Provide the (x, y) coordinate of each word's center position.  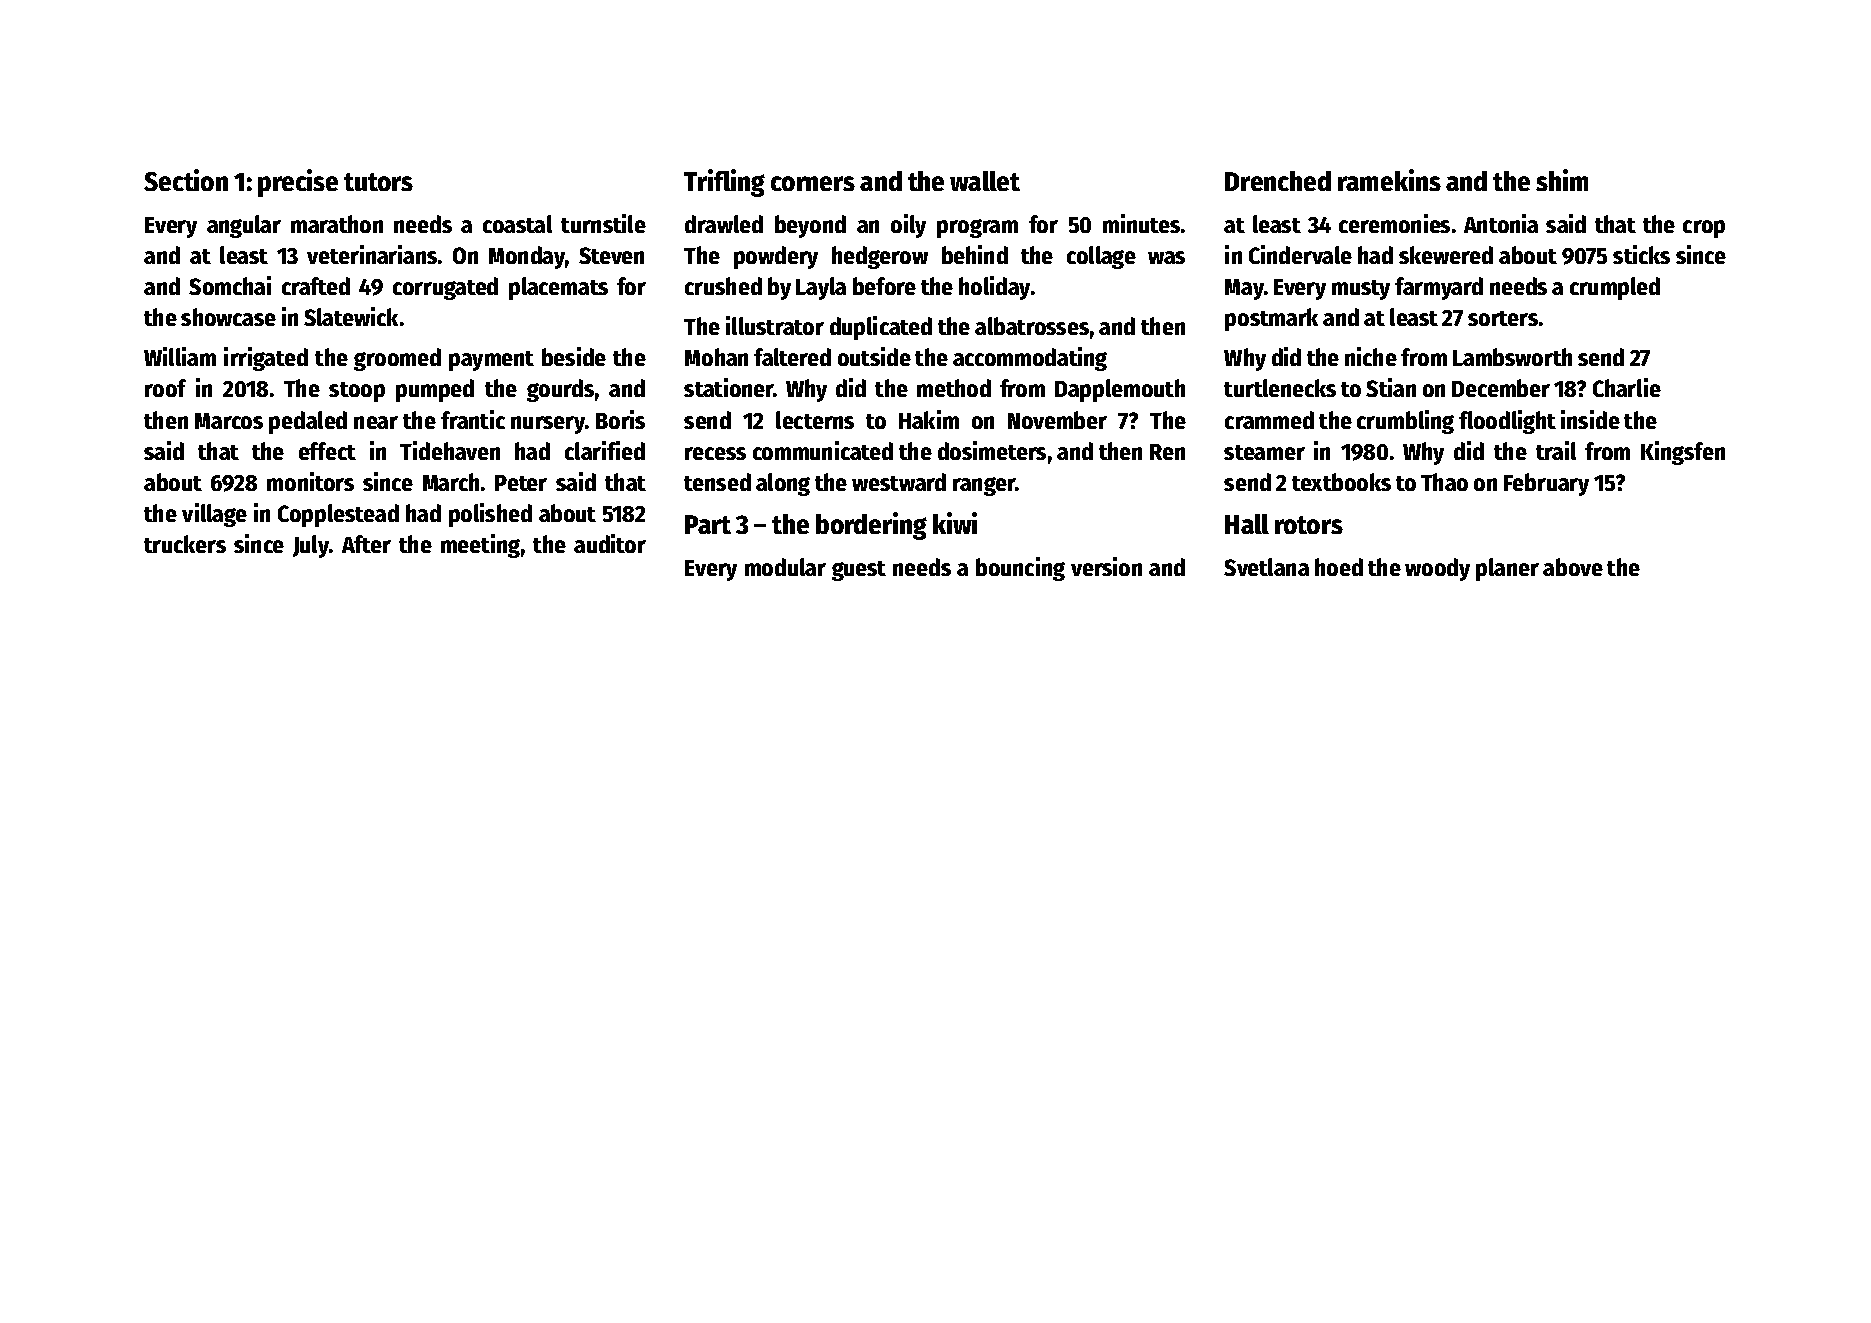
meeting (480, 546)
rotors (1309, 525)
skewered (1446, 255)
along (783, 484)
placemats (558, 288)
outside (874, 356)
